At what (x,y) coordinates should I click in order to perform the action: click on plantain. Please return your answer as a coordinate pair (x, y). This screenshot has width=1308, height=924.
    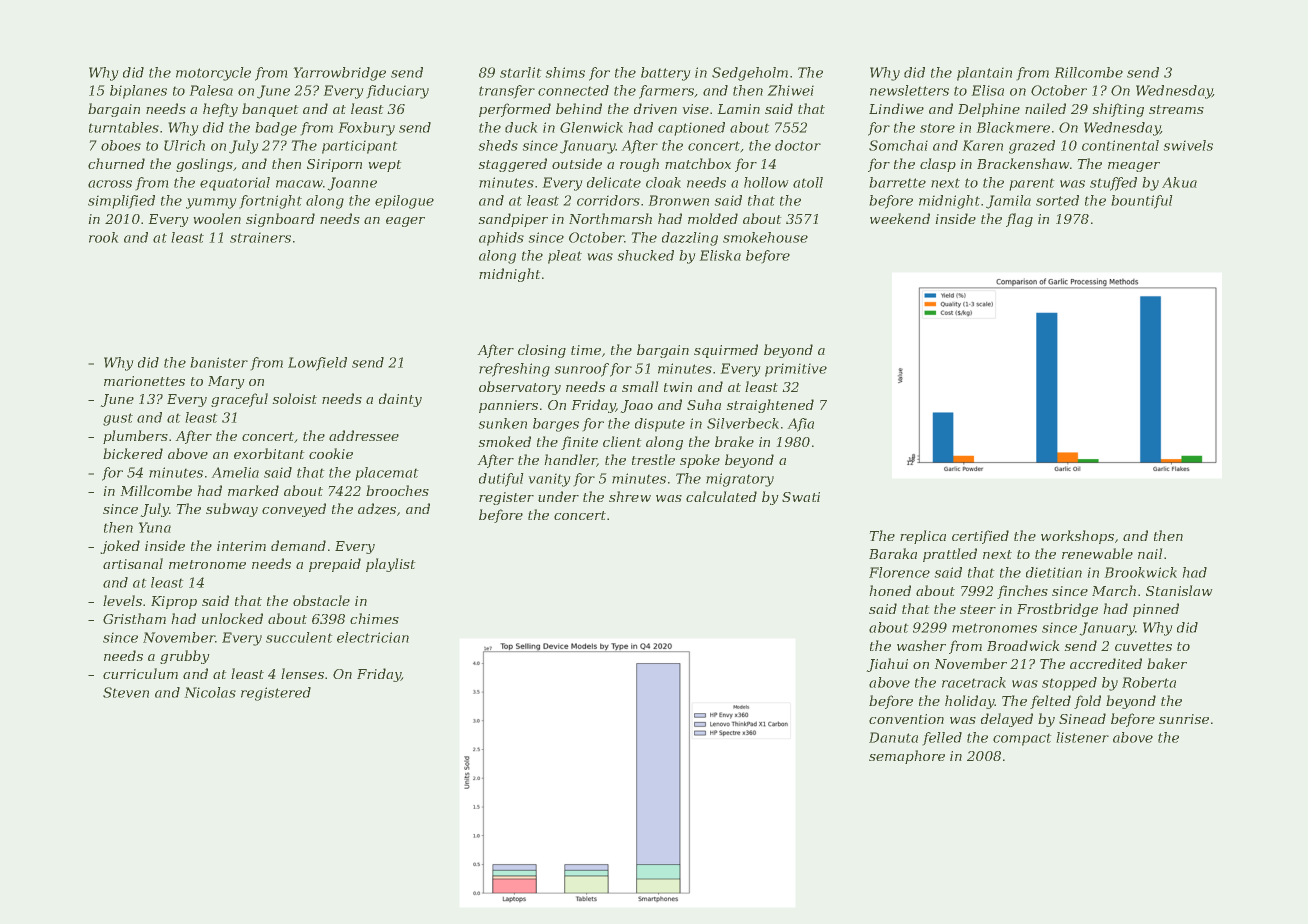
    Looking at the image, I should click on (984, 74).
